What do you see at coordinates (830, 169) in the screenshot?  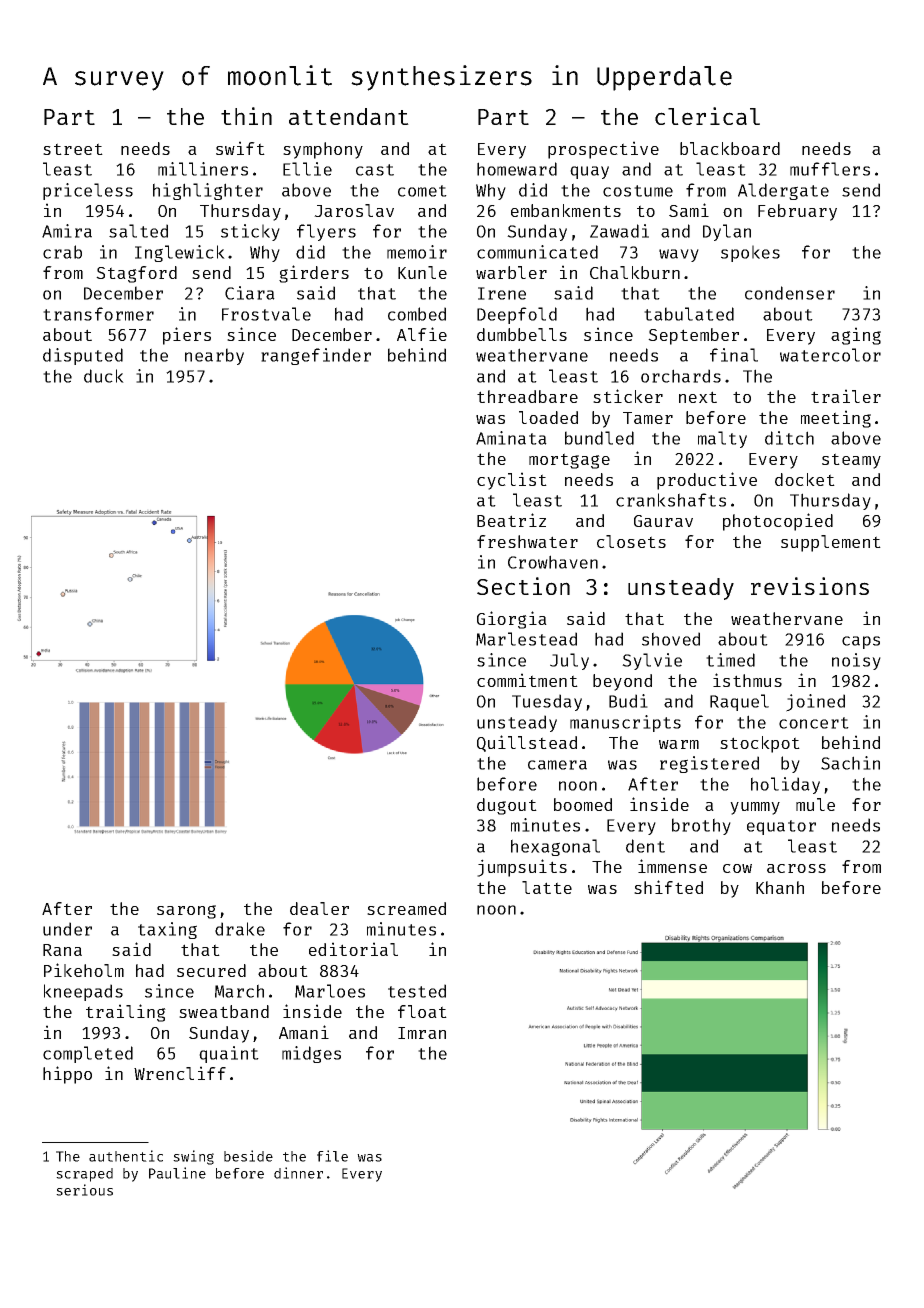 I see `mufflers` at bounding box center [830, 169].
